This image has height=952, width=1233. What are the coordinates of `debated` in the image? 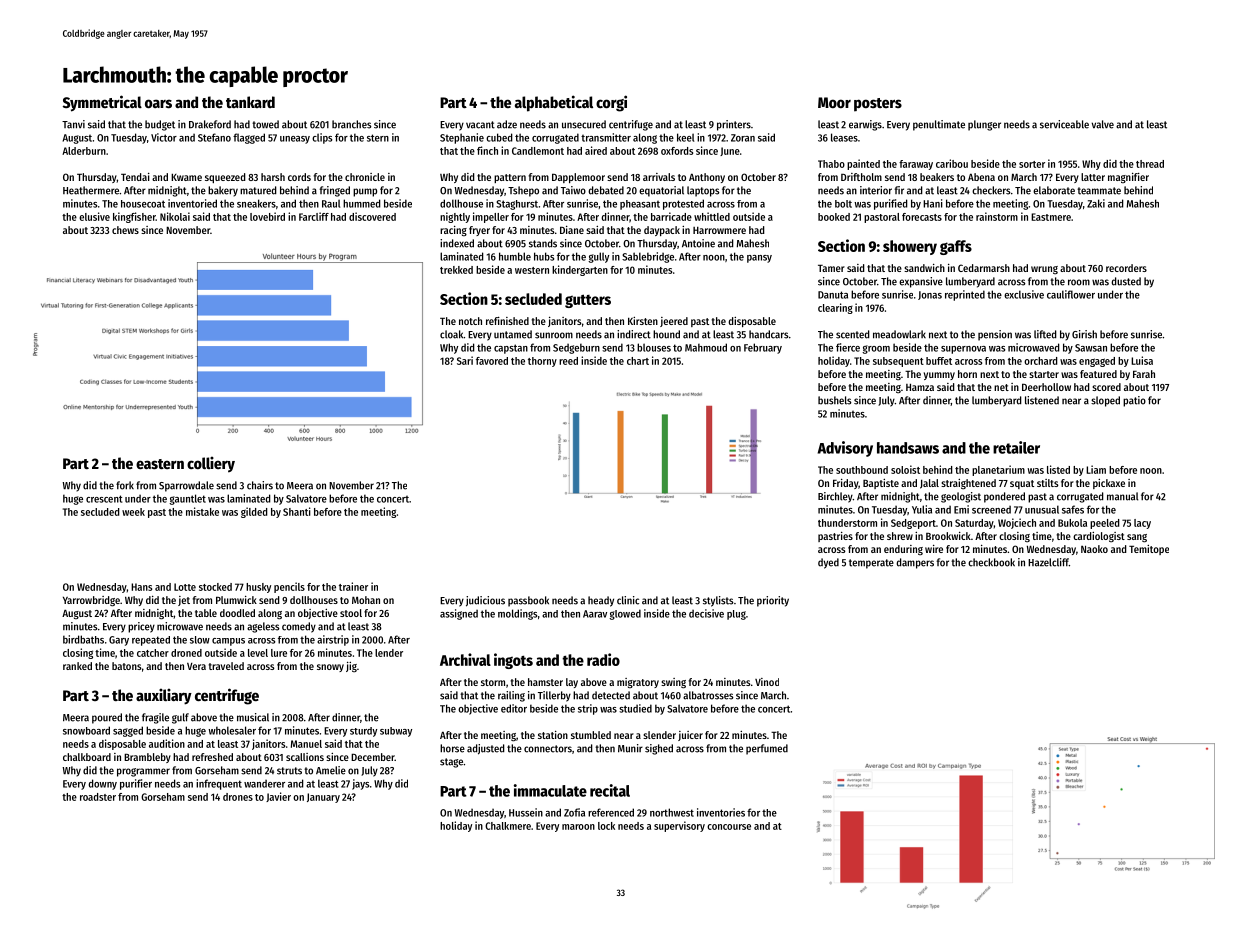 It's located at (606, 190).
